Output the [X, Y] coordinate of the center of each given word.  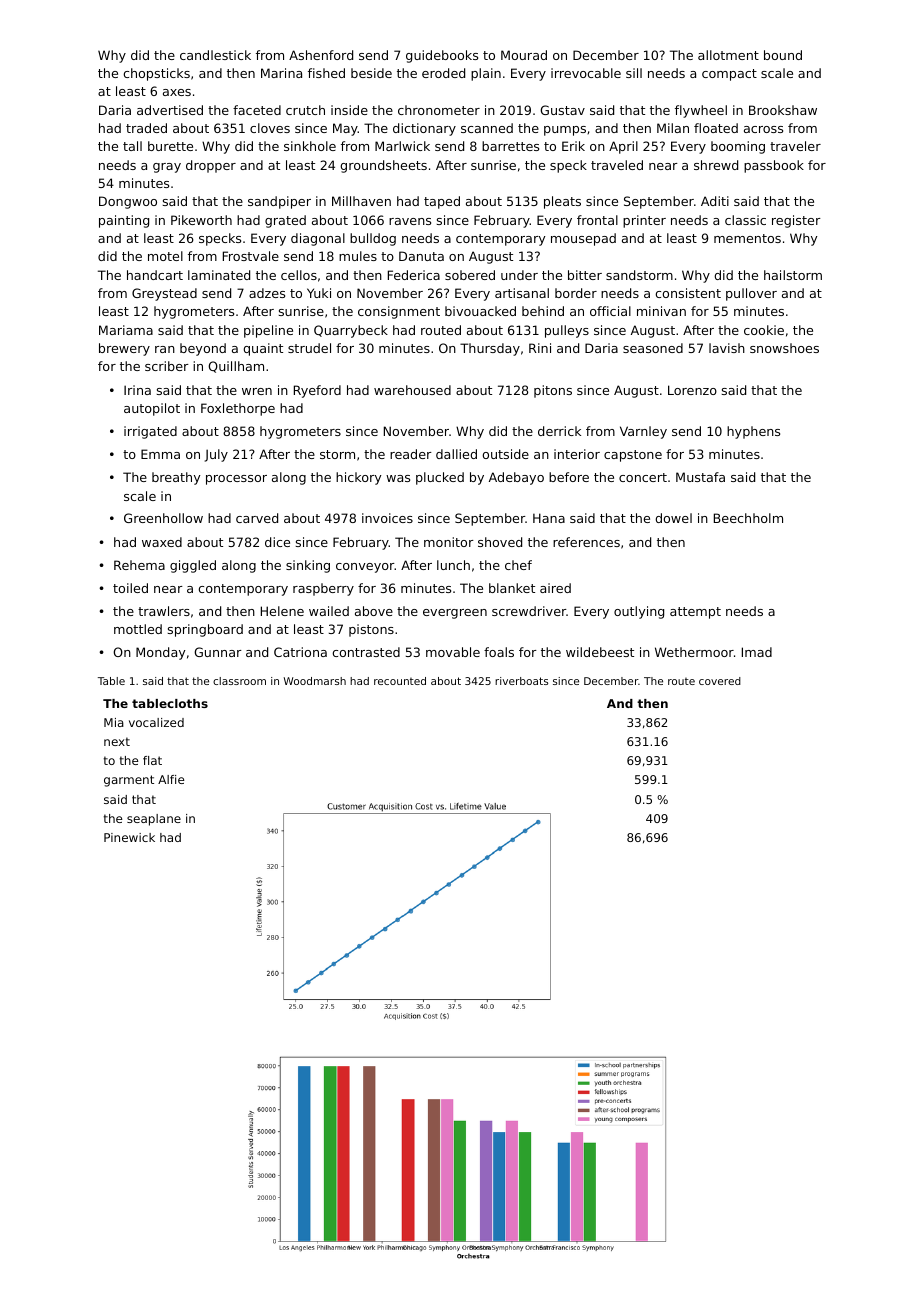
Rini [540, 348]
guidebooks [442, 56]
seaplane [154, 820]
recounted [400, 681]
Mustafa [700, 477]
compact [729, 75]
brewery [124, 349]
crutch [305, 110]
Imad [757, 652]
